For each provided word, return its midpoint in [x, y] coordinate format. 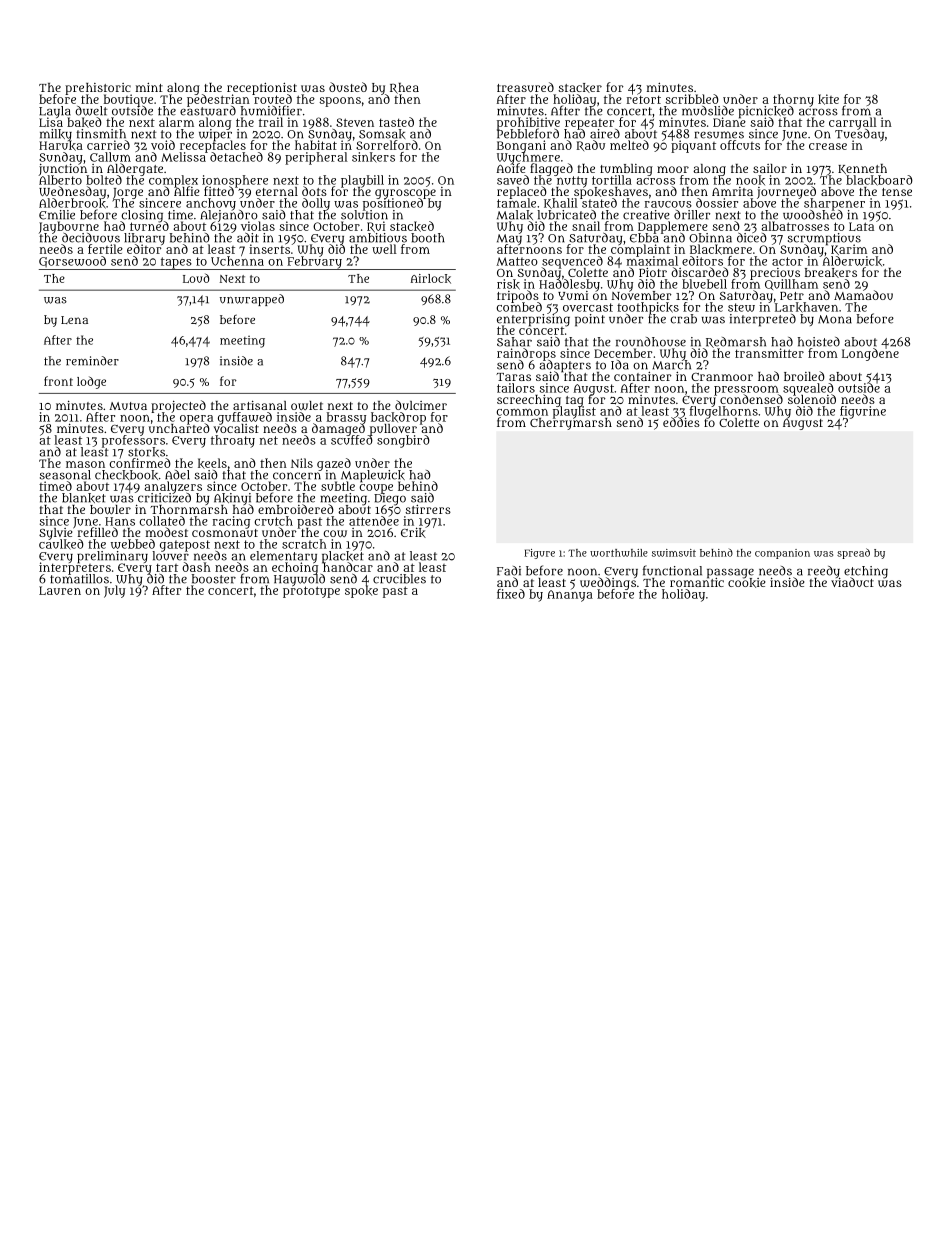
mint [149, 87]
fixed [511, 594]
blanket [84, 498]
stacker [580, 88]
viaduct [852, 582]
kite [828, 99]
